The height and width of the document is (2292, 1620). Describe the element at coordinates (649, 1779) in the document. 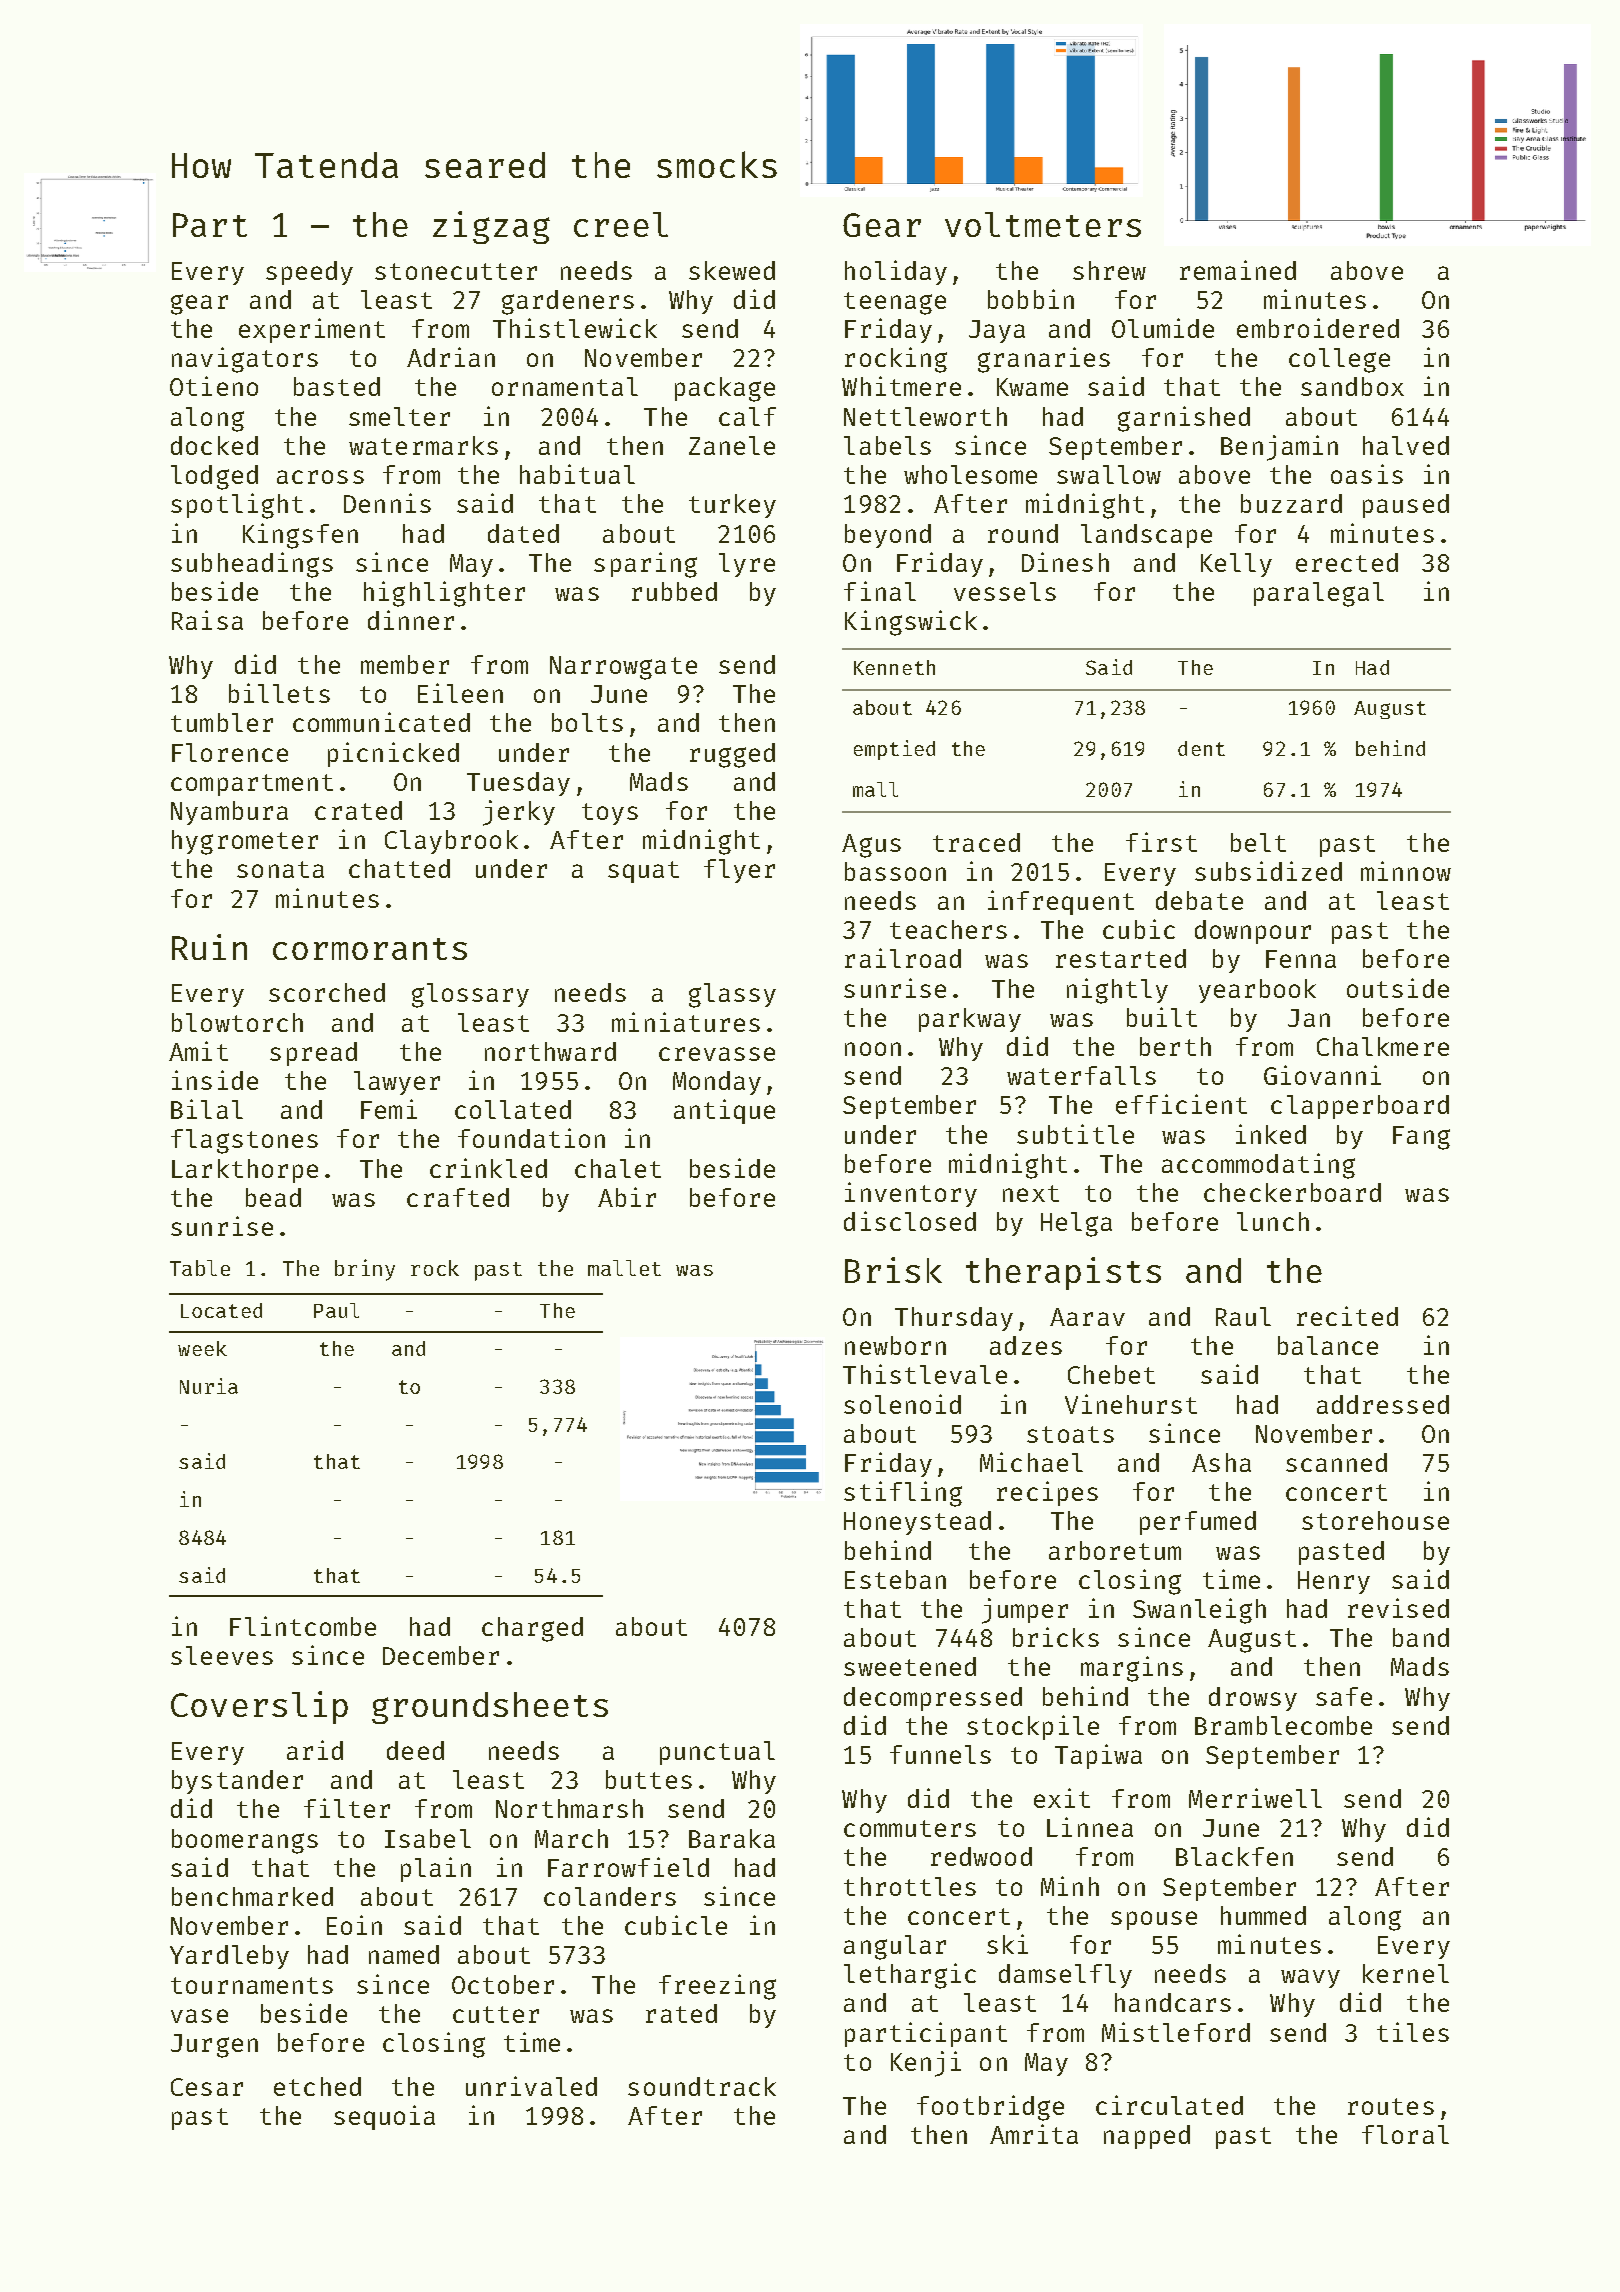

I see `buttes` at that location.
